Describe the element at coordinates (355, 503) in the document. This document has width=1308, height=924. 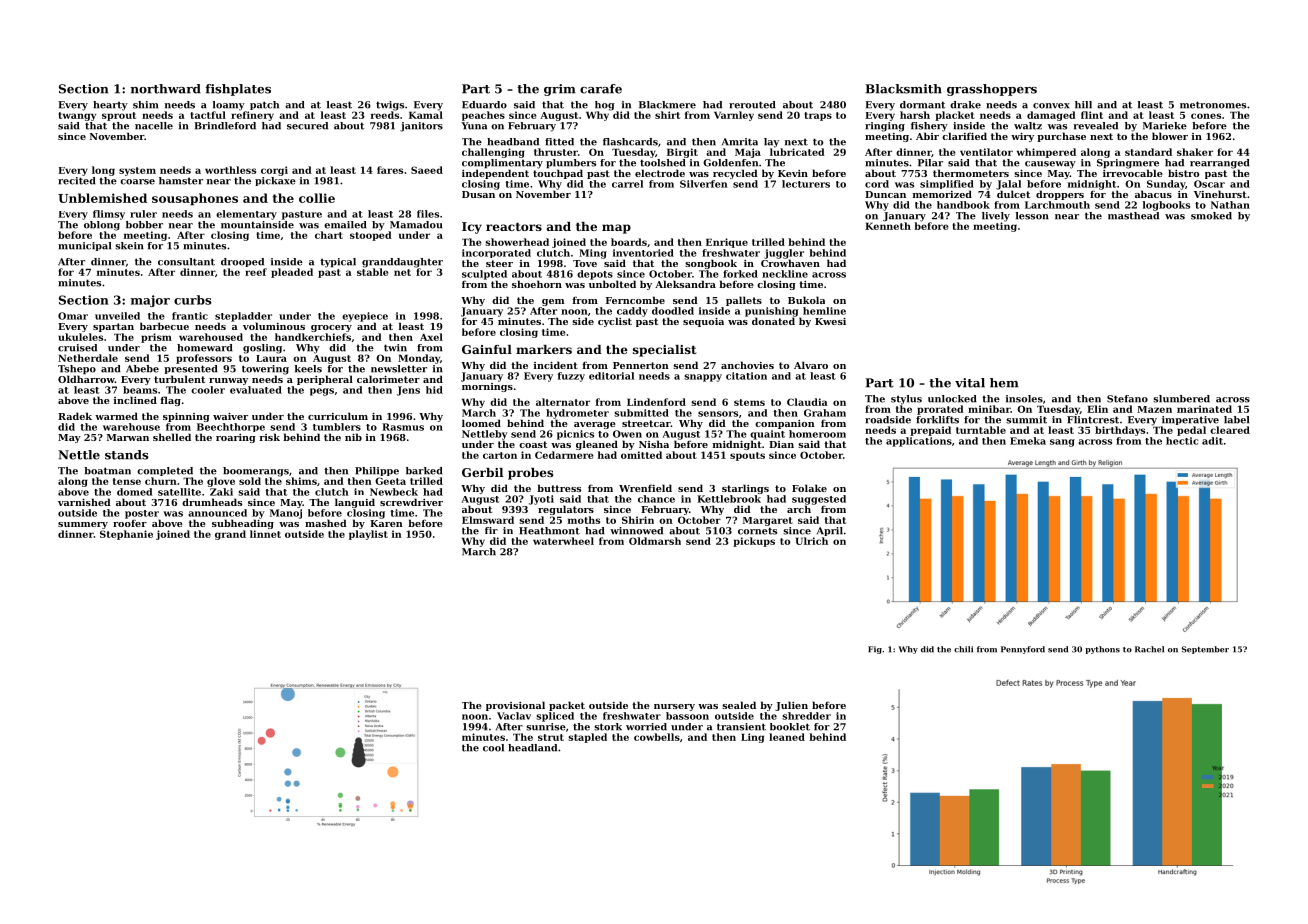
I see `languid` at that location.
